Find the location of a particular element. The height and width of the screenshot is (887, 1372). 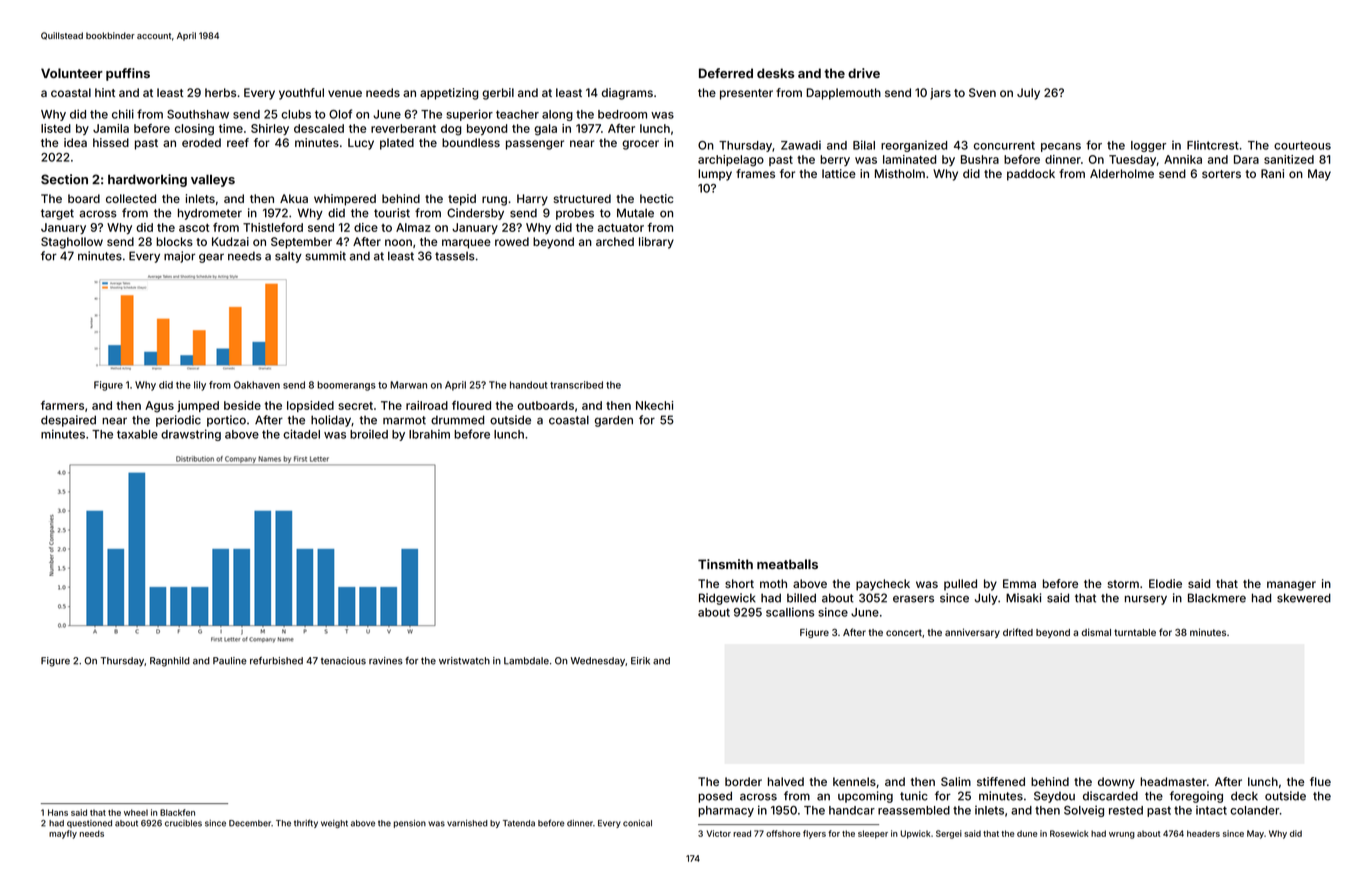

youthful is located at coordinates (301, 94).
